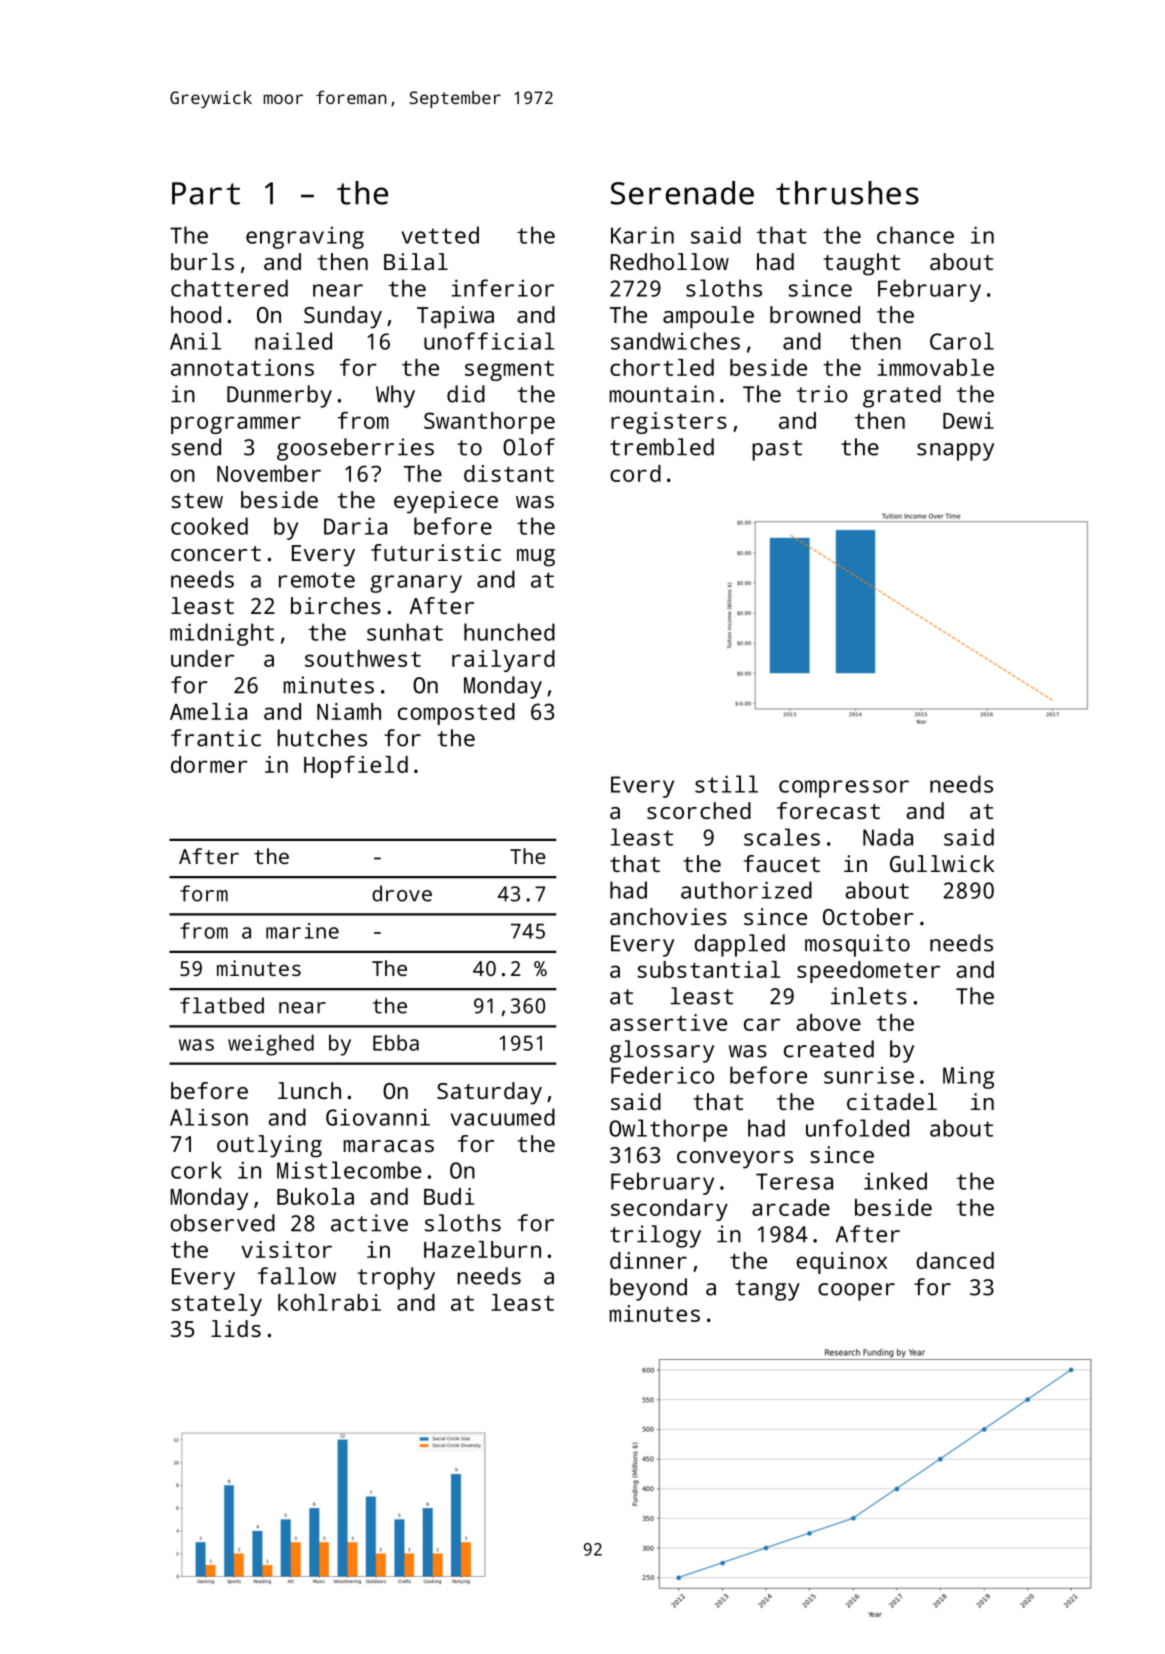  What do you see at coordinates (648, 1260) in the image?
I see `dinner` at bounding box center [648, 1260].
